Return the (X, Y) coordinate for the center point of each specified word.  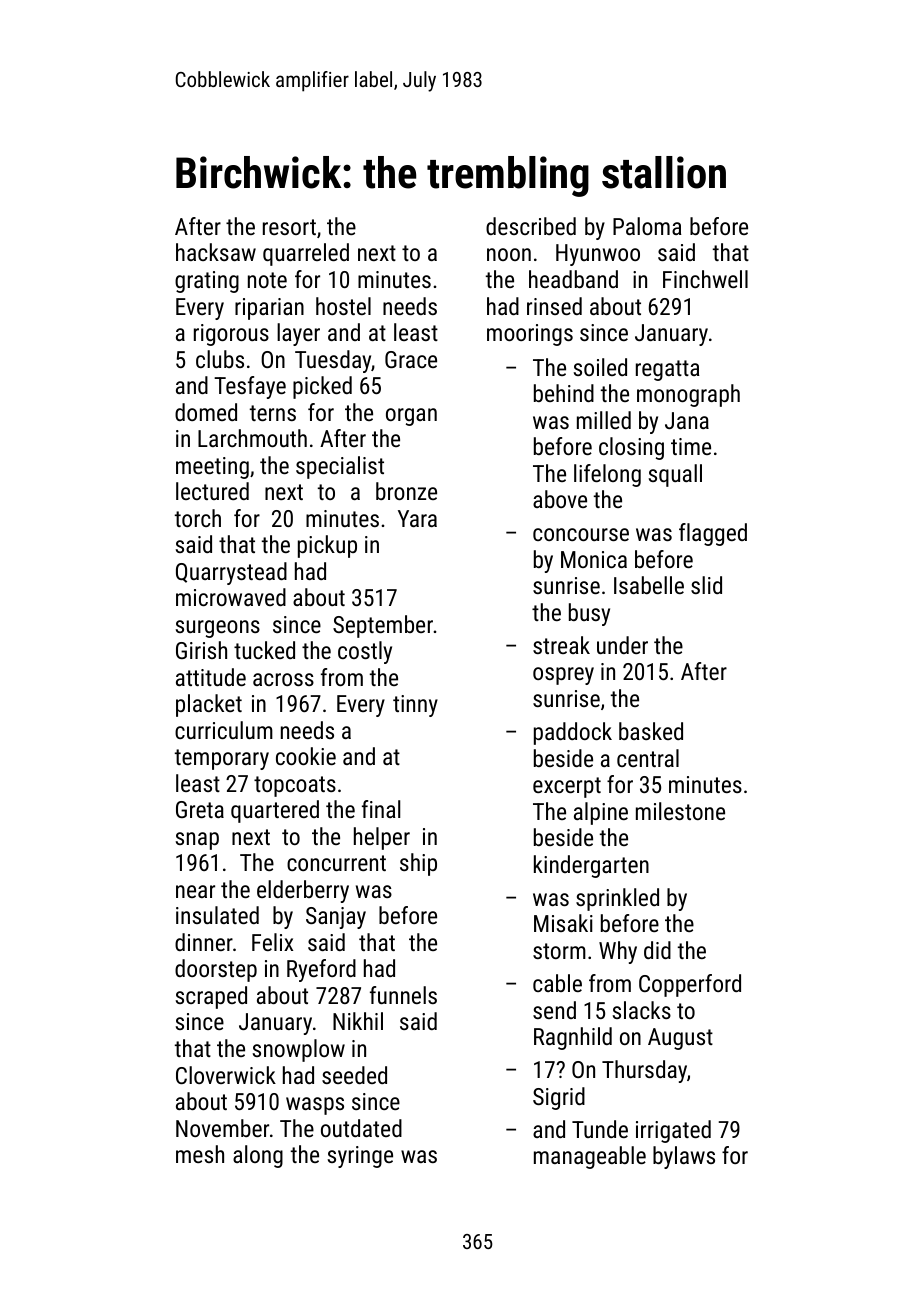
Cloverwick (226, 1075)
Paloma (647, 226)
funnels (403, 995)
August (680, 1039)
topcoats (295, 786)
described (531, 226)
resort (289, 227)
